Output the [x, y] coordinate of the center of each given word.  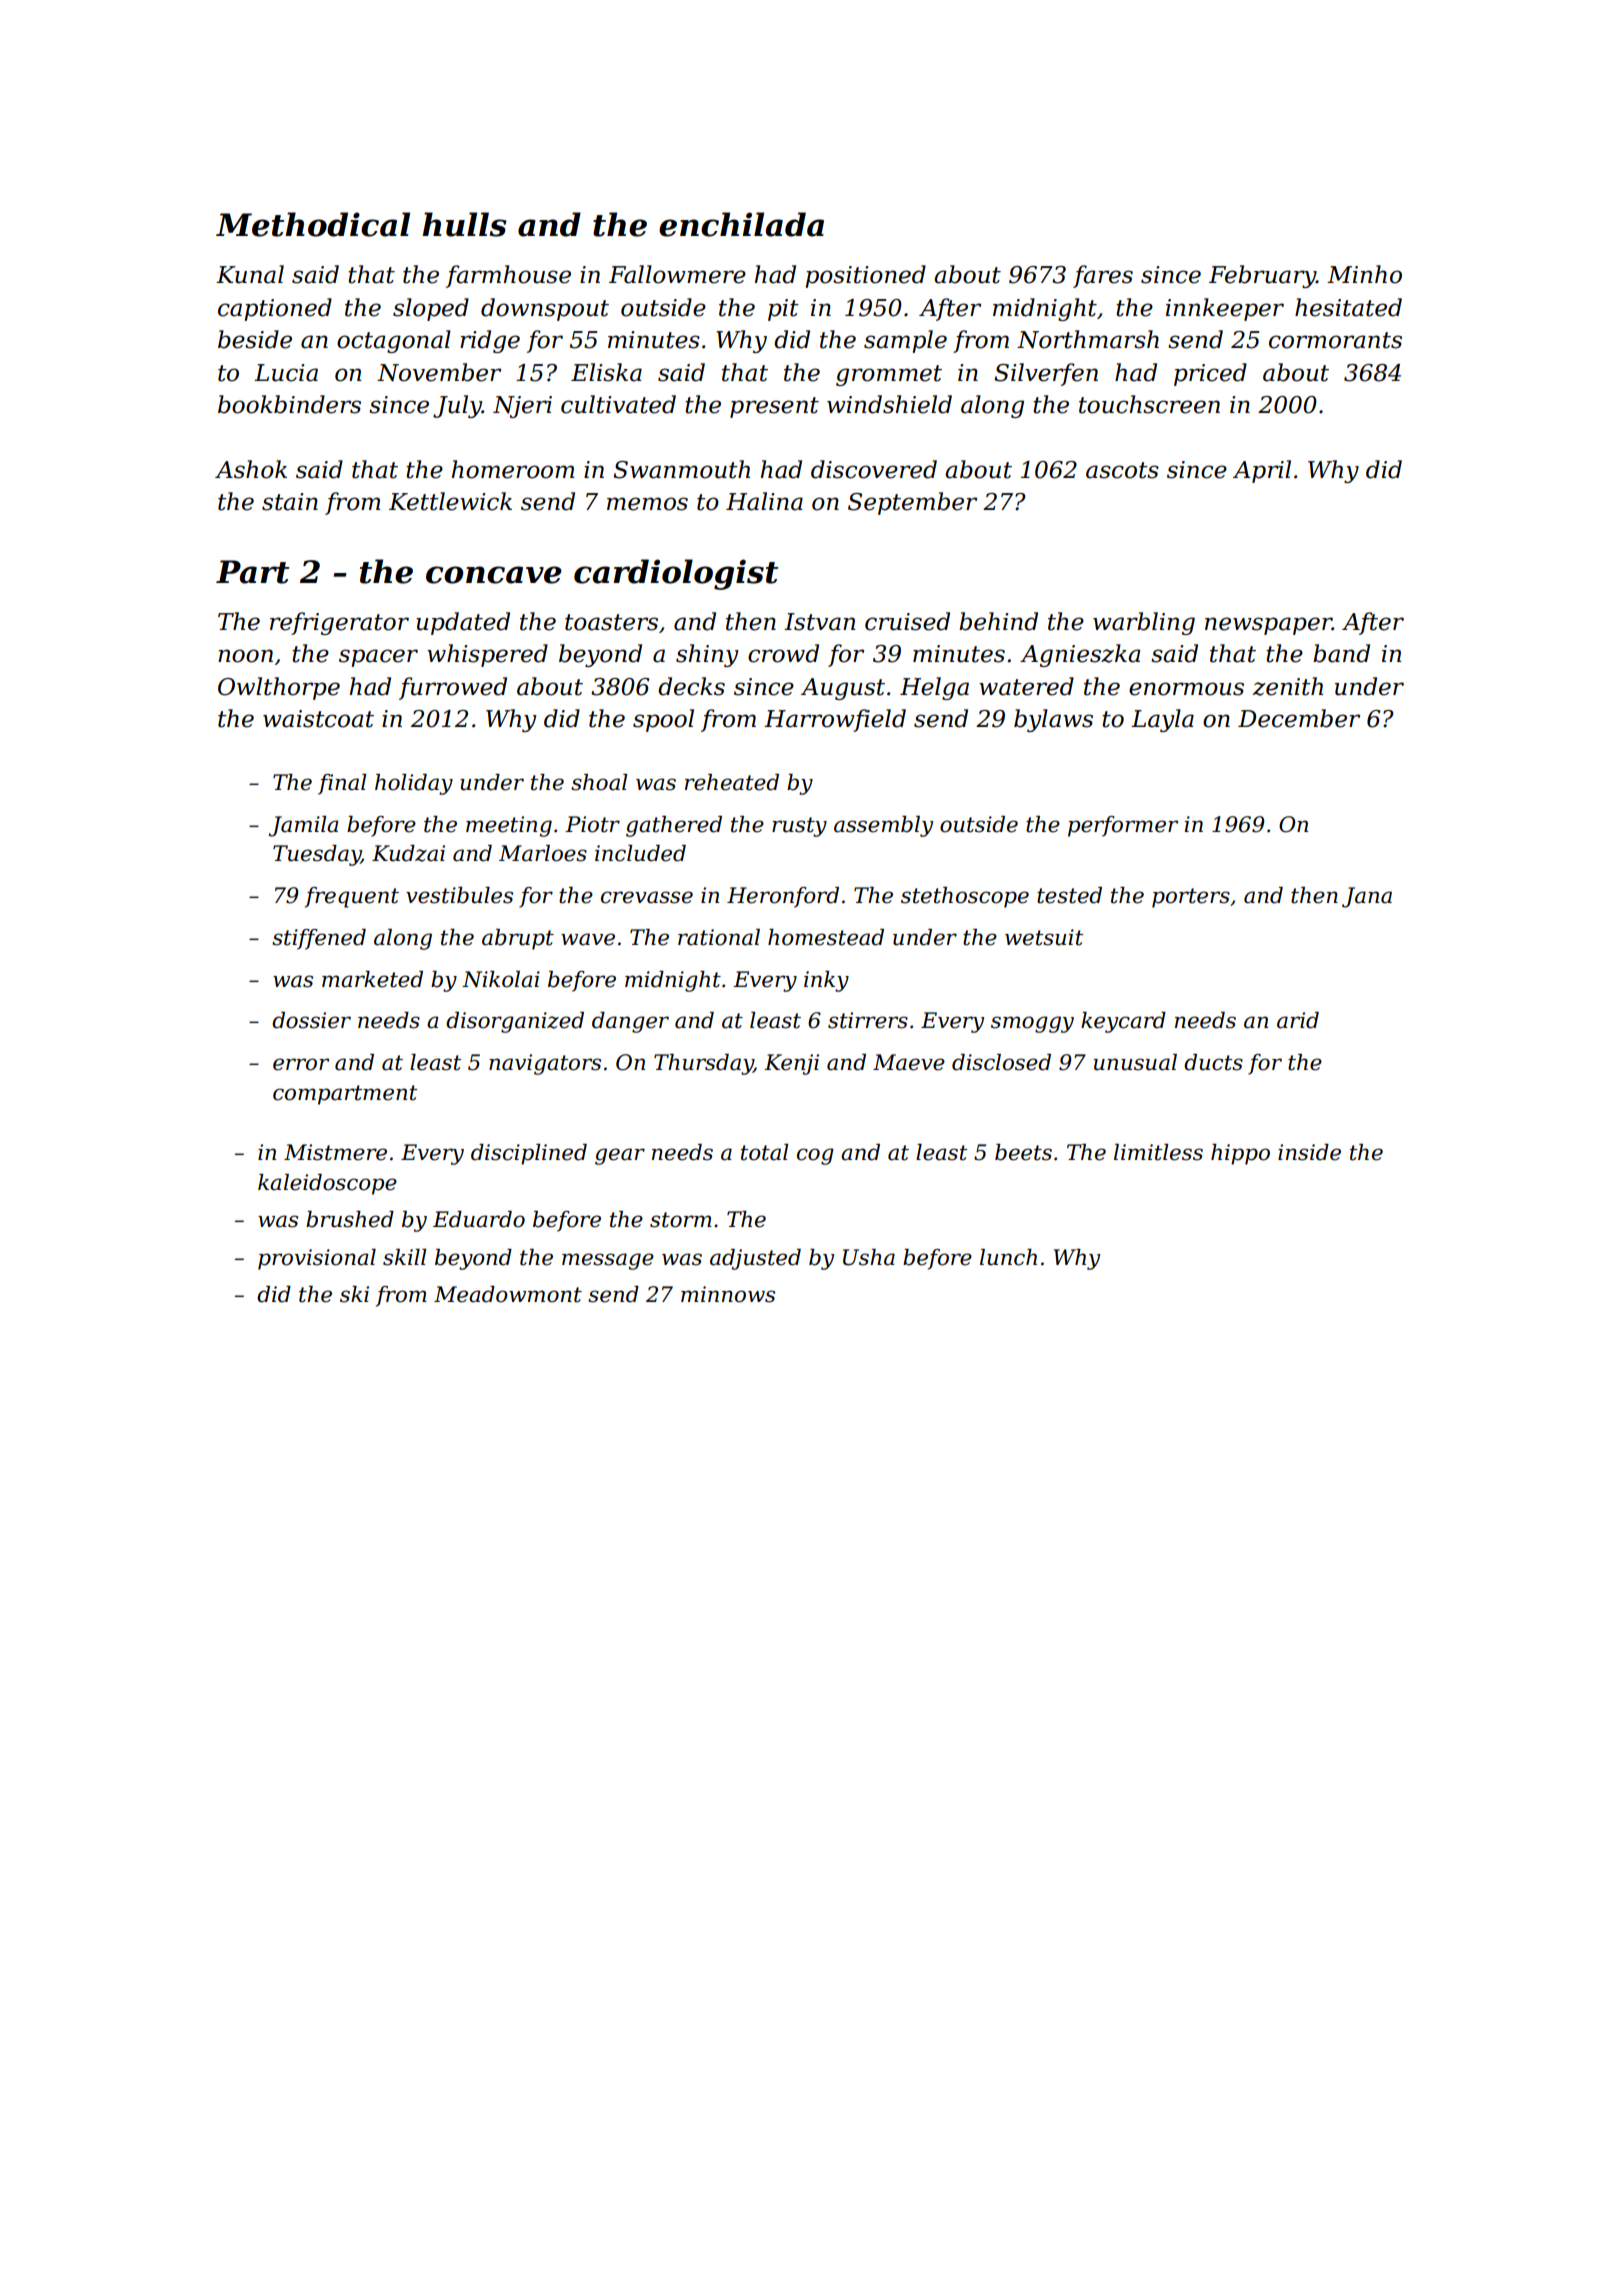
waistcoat [318, 719]
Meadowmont [508, 1294]
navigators [545, 1064]
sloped [431, 309]
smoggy [1032, 1024]
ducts [1213, 1062]
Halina [764, 501]
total [764, 1152]
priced [1210, 374]
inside [1309, 1152]
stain [290, 502]
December [1299, 718]
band [1341, 653]
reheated [732, 782]
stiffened [319, 939]
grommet [889, 375]
